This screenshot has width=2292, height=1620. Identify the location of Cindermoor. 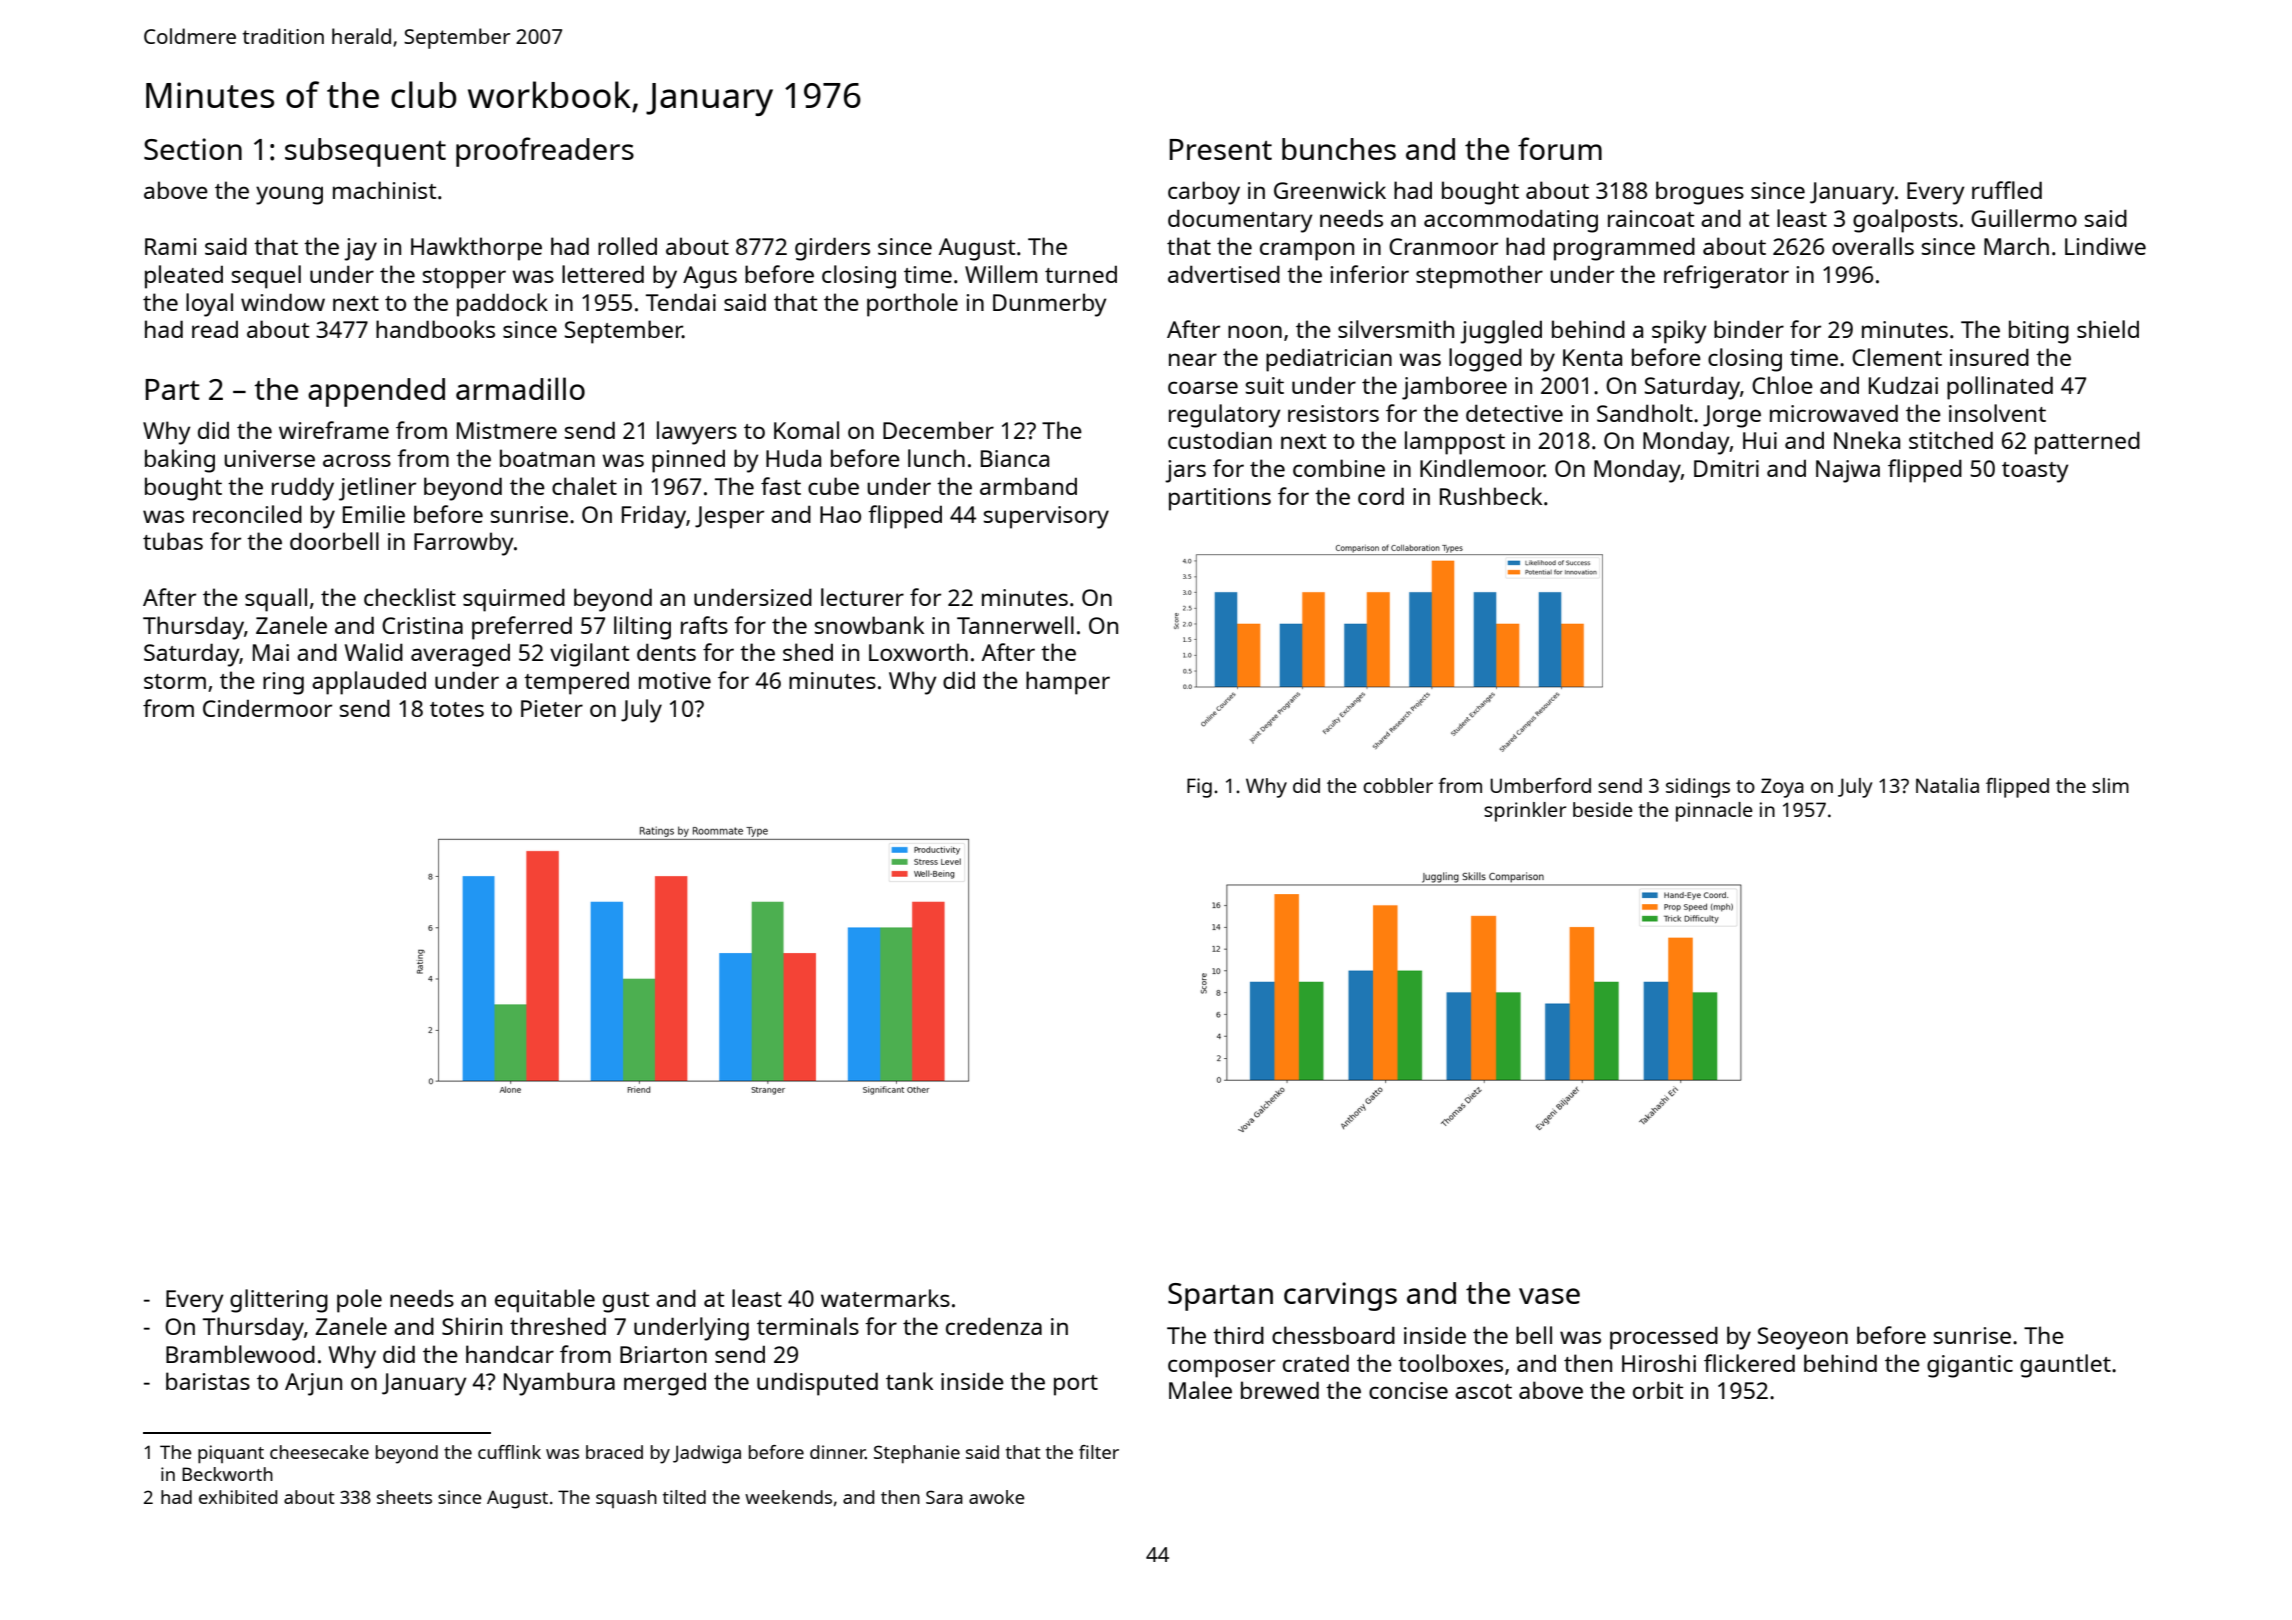
(267, 708).
